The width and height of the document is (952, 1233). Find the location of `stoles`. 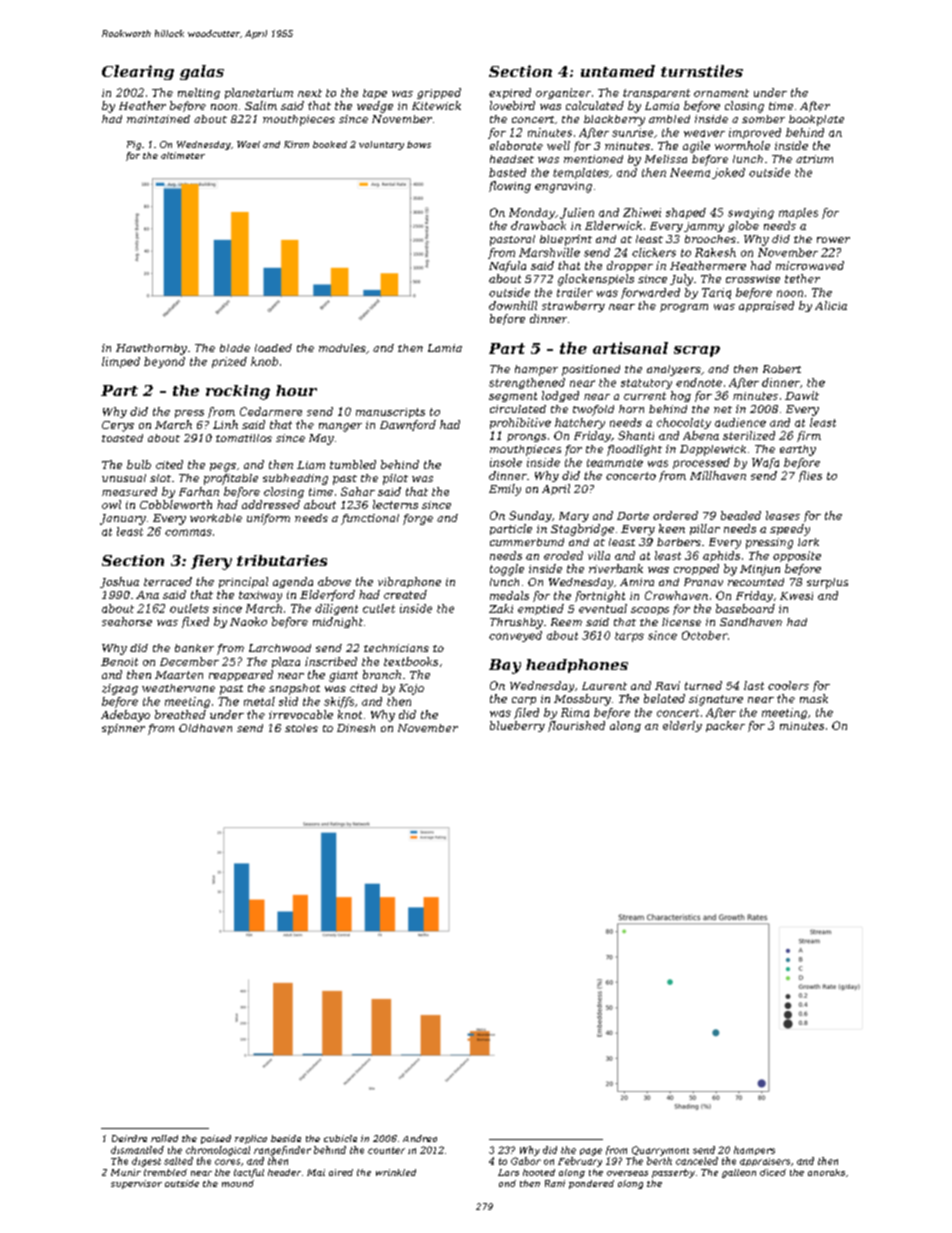

stoles is located at coordinates (301, 728).
